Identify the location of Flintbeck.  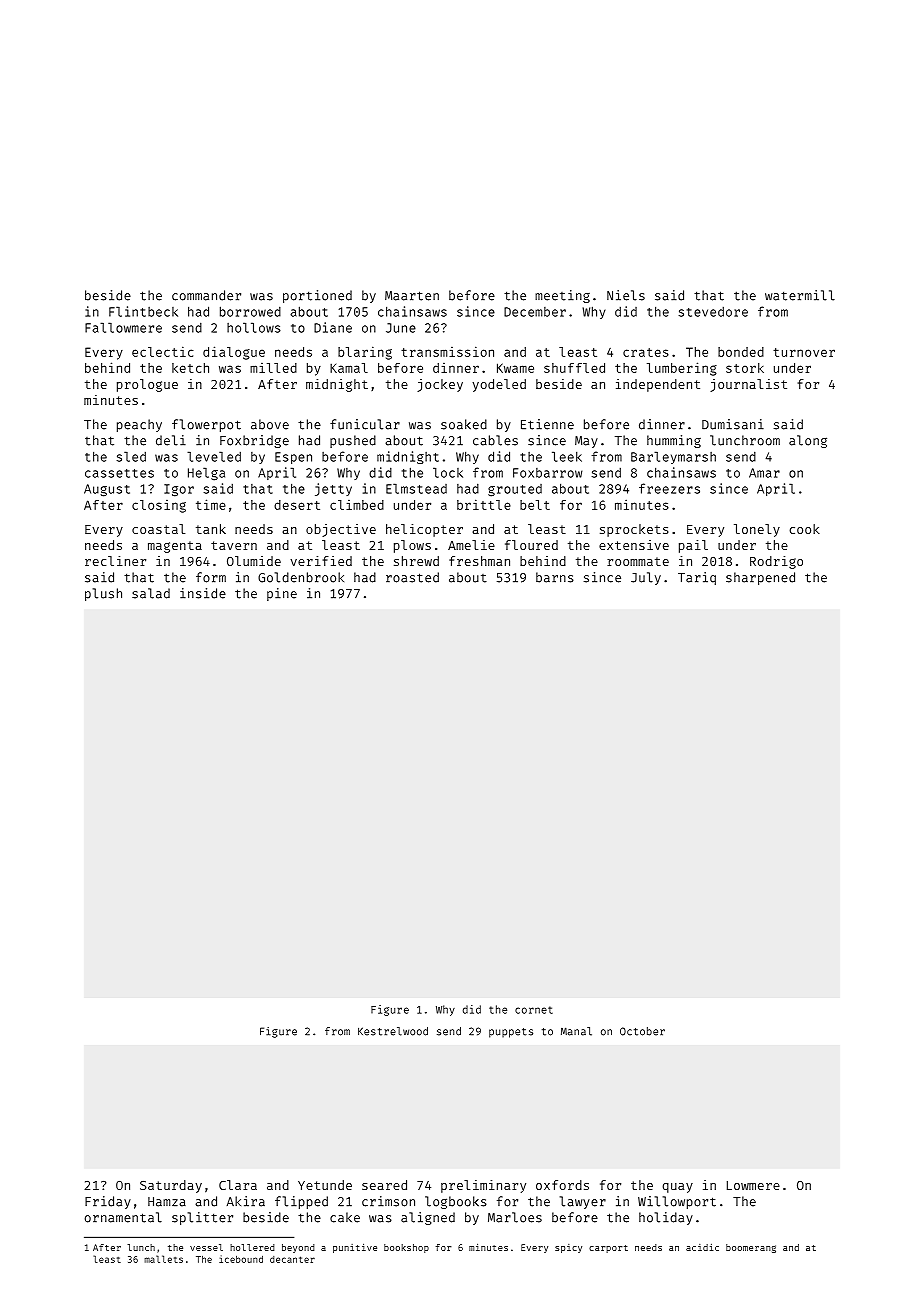
(143, 311).
